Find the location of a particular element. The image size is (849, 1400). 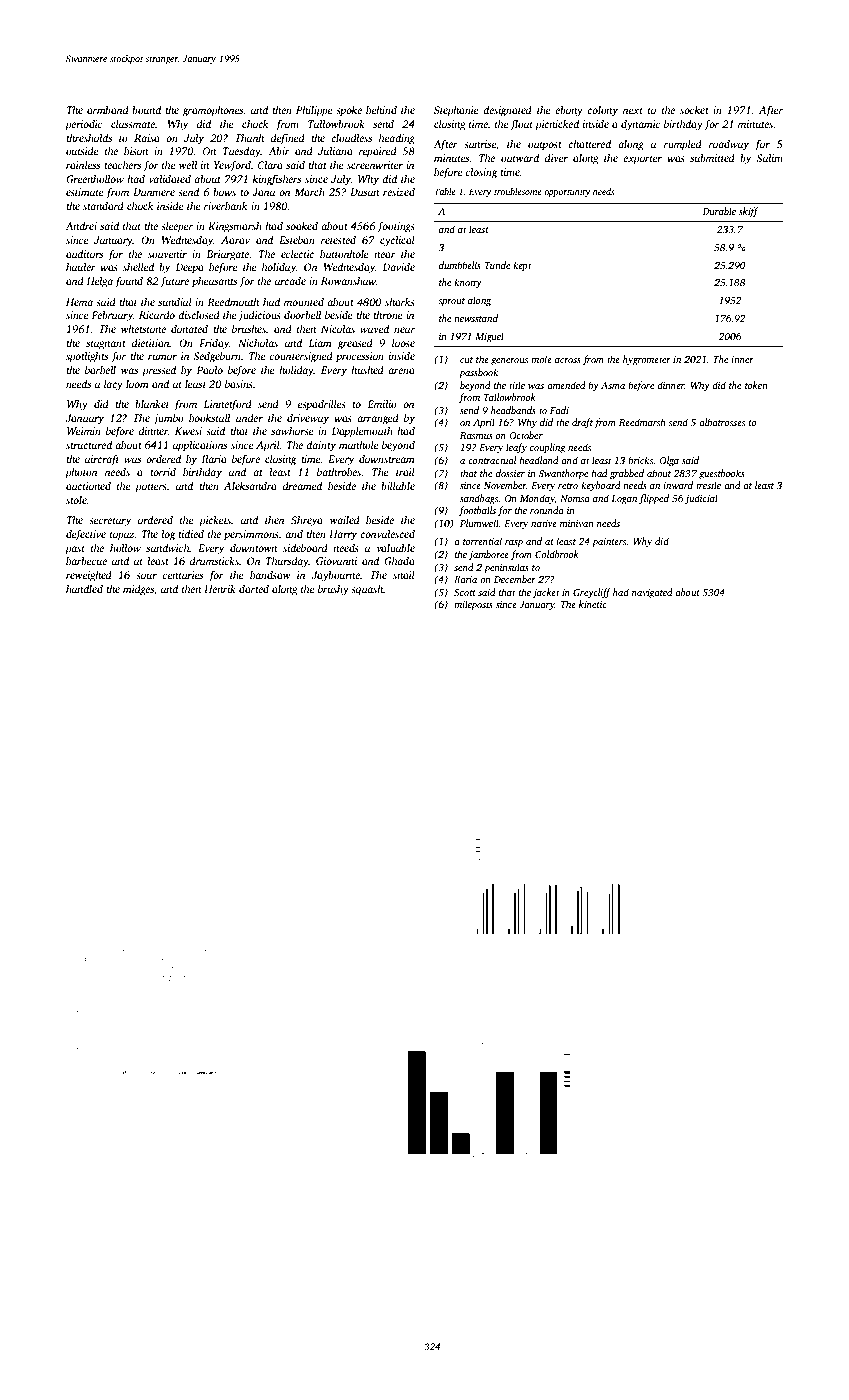

Table is located at coordinates (445, 191).
